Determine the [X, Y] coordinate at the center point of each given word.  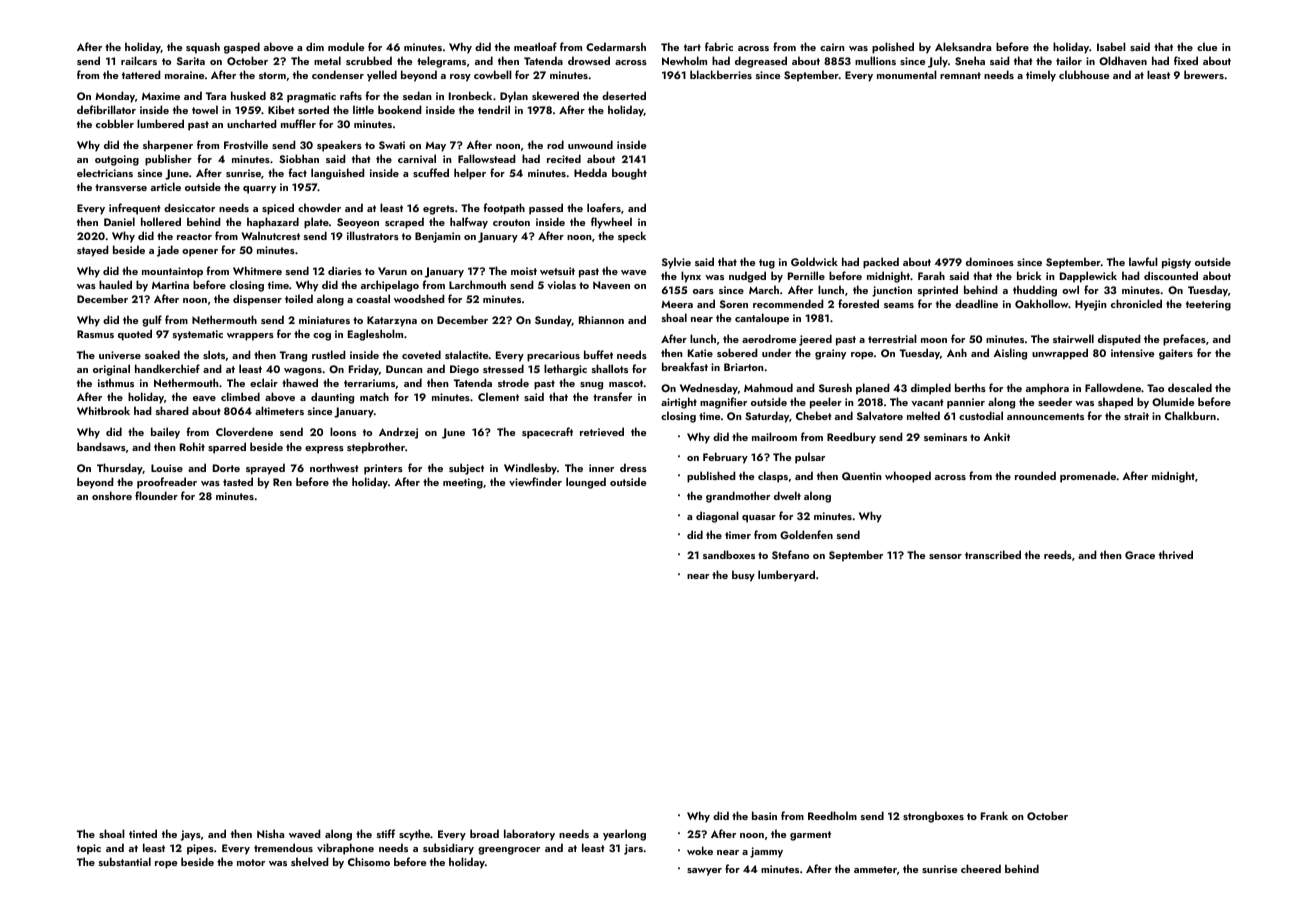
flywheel [611, 223]
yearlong [624, 835]
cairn [832, 47]
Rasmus [95, 334]
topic [89, 849]
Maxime [161, 96]
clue [1207, 46]
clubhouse [1084, 74]
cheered [981, 868]
